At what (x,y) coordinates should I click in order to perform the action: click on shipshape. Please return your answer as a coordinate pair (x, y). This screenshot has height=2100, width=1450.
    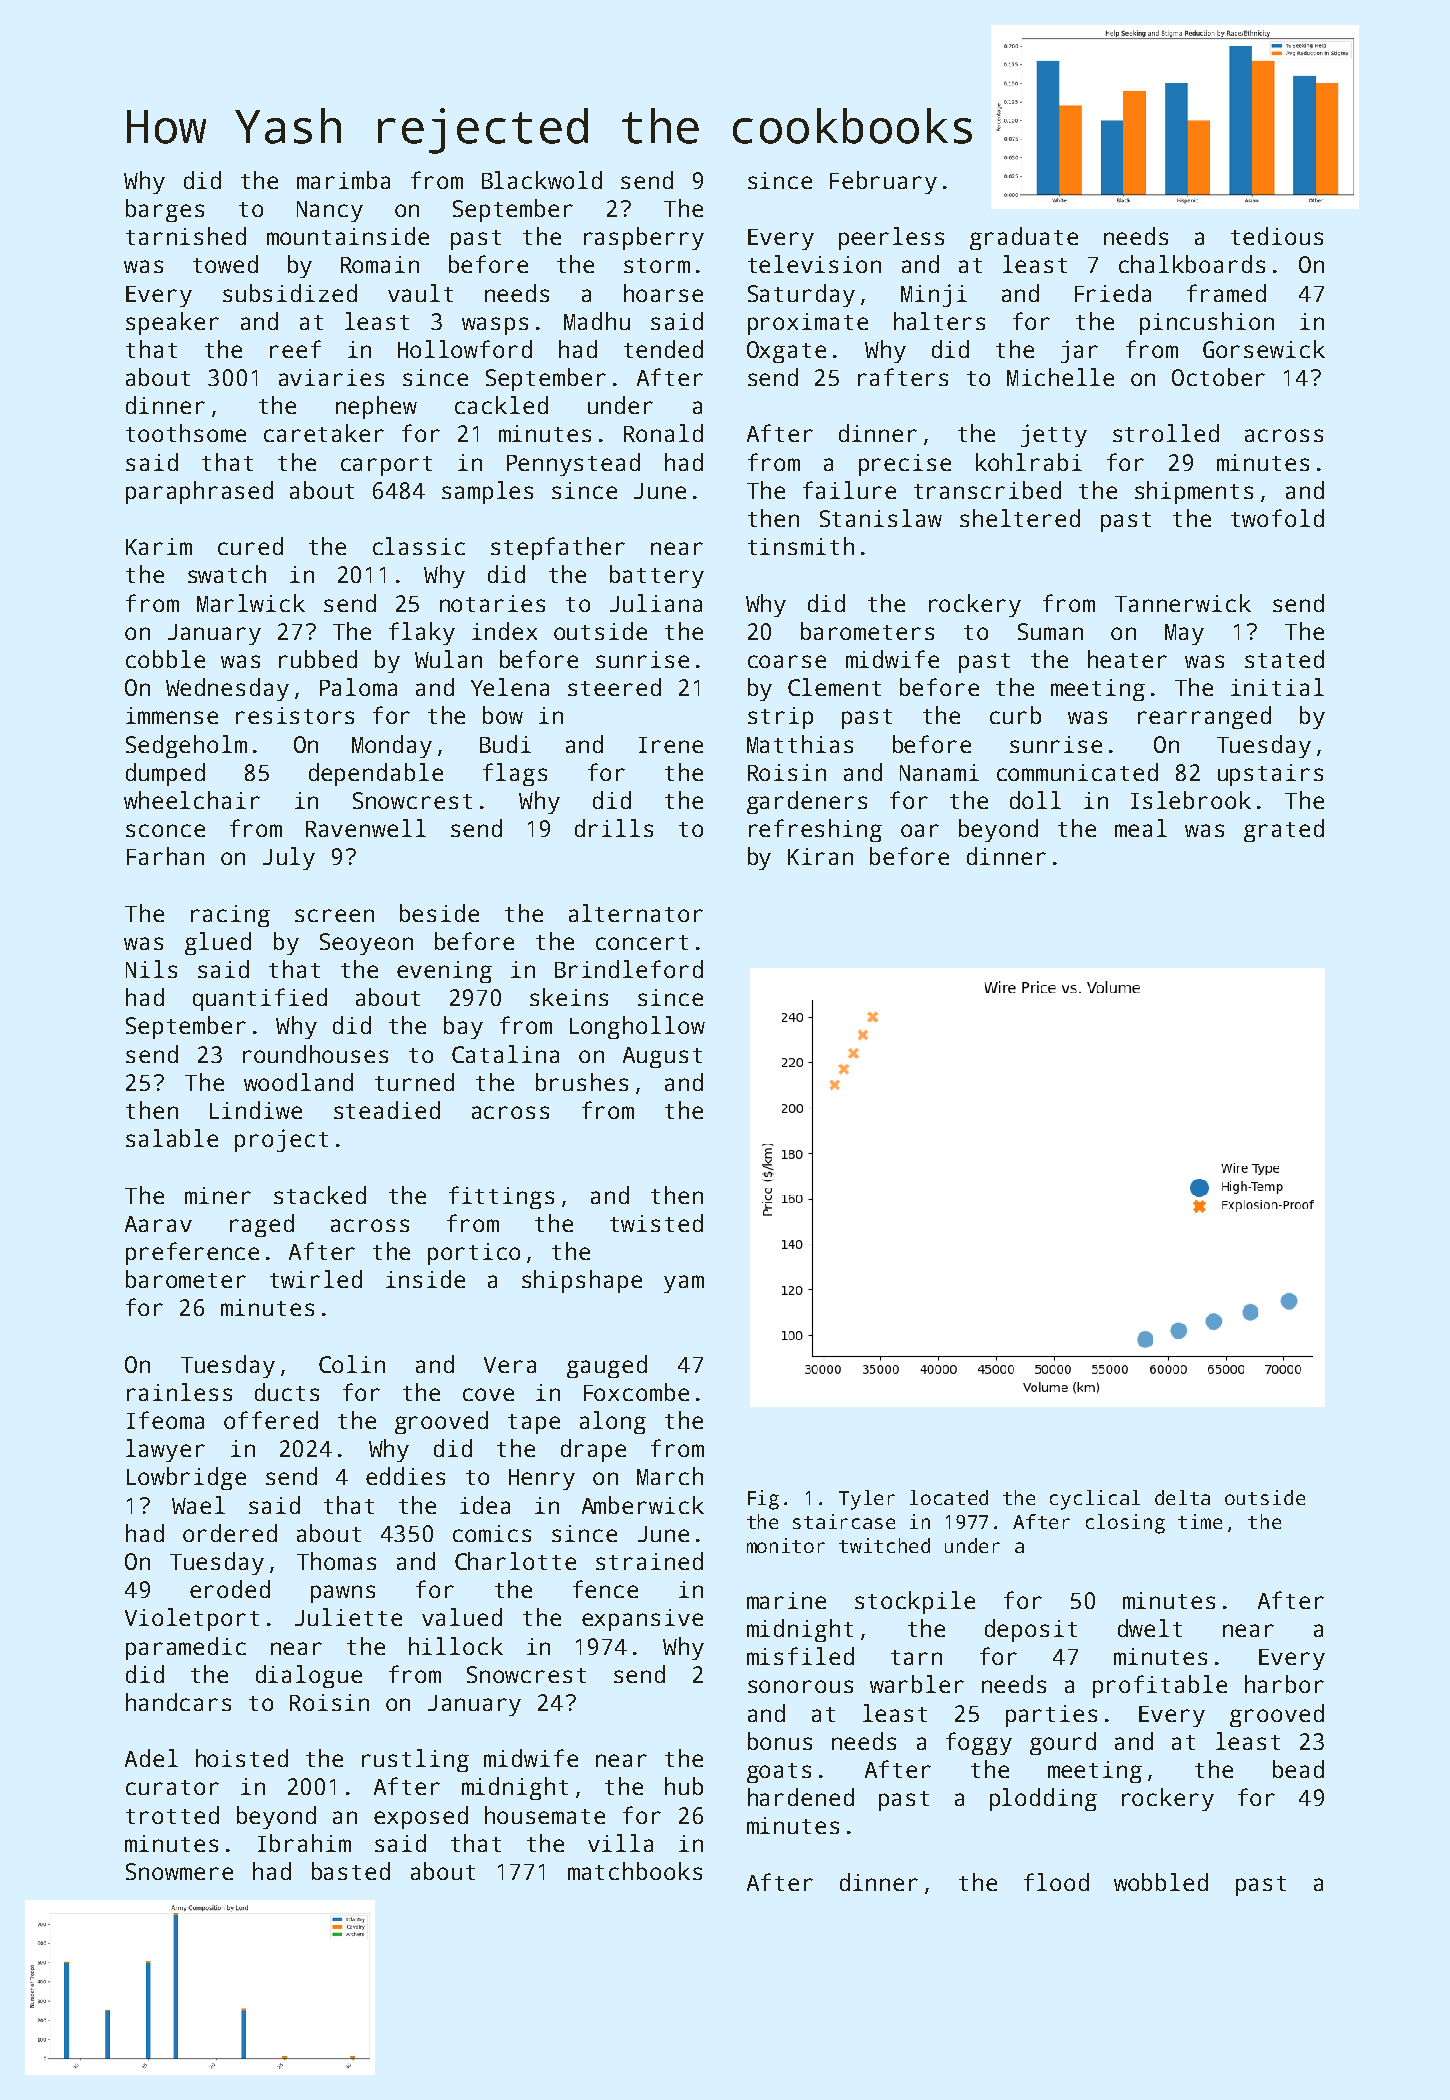
    Looking at the image, I should click on (582, 1281).
